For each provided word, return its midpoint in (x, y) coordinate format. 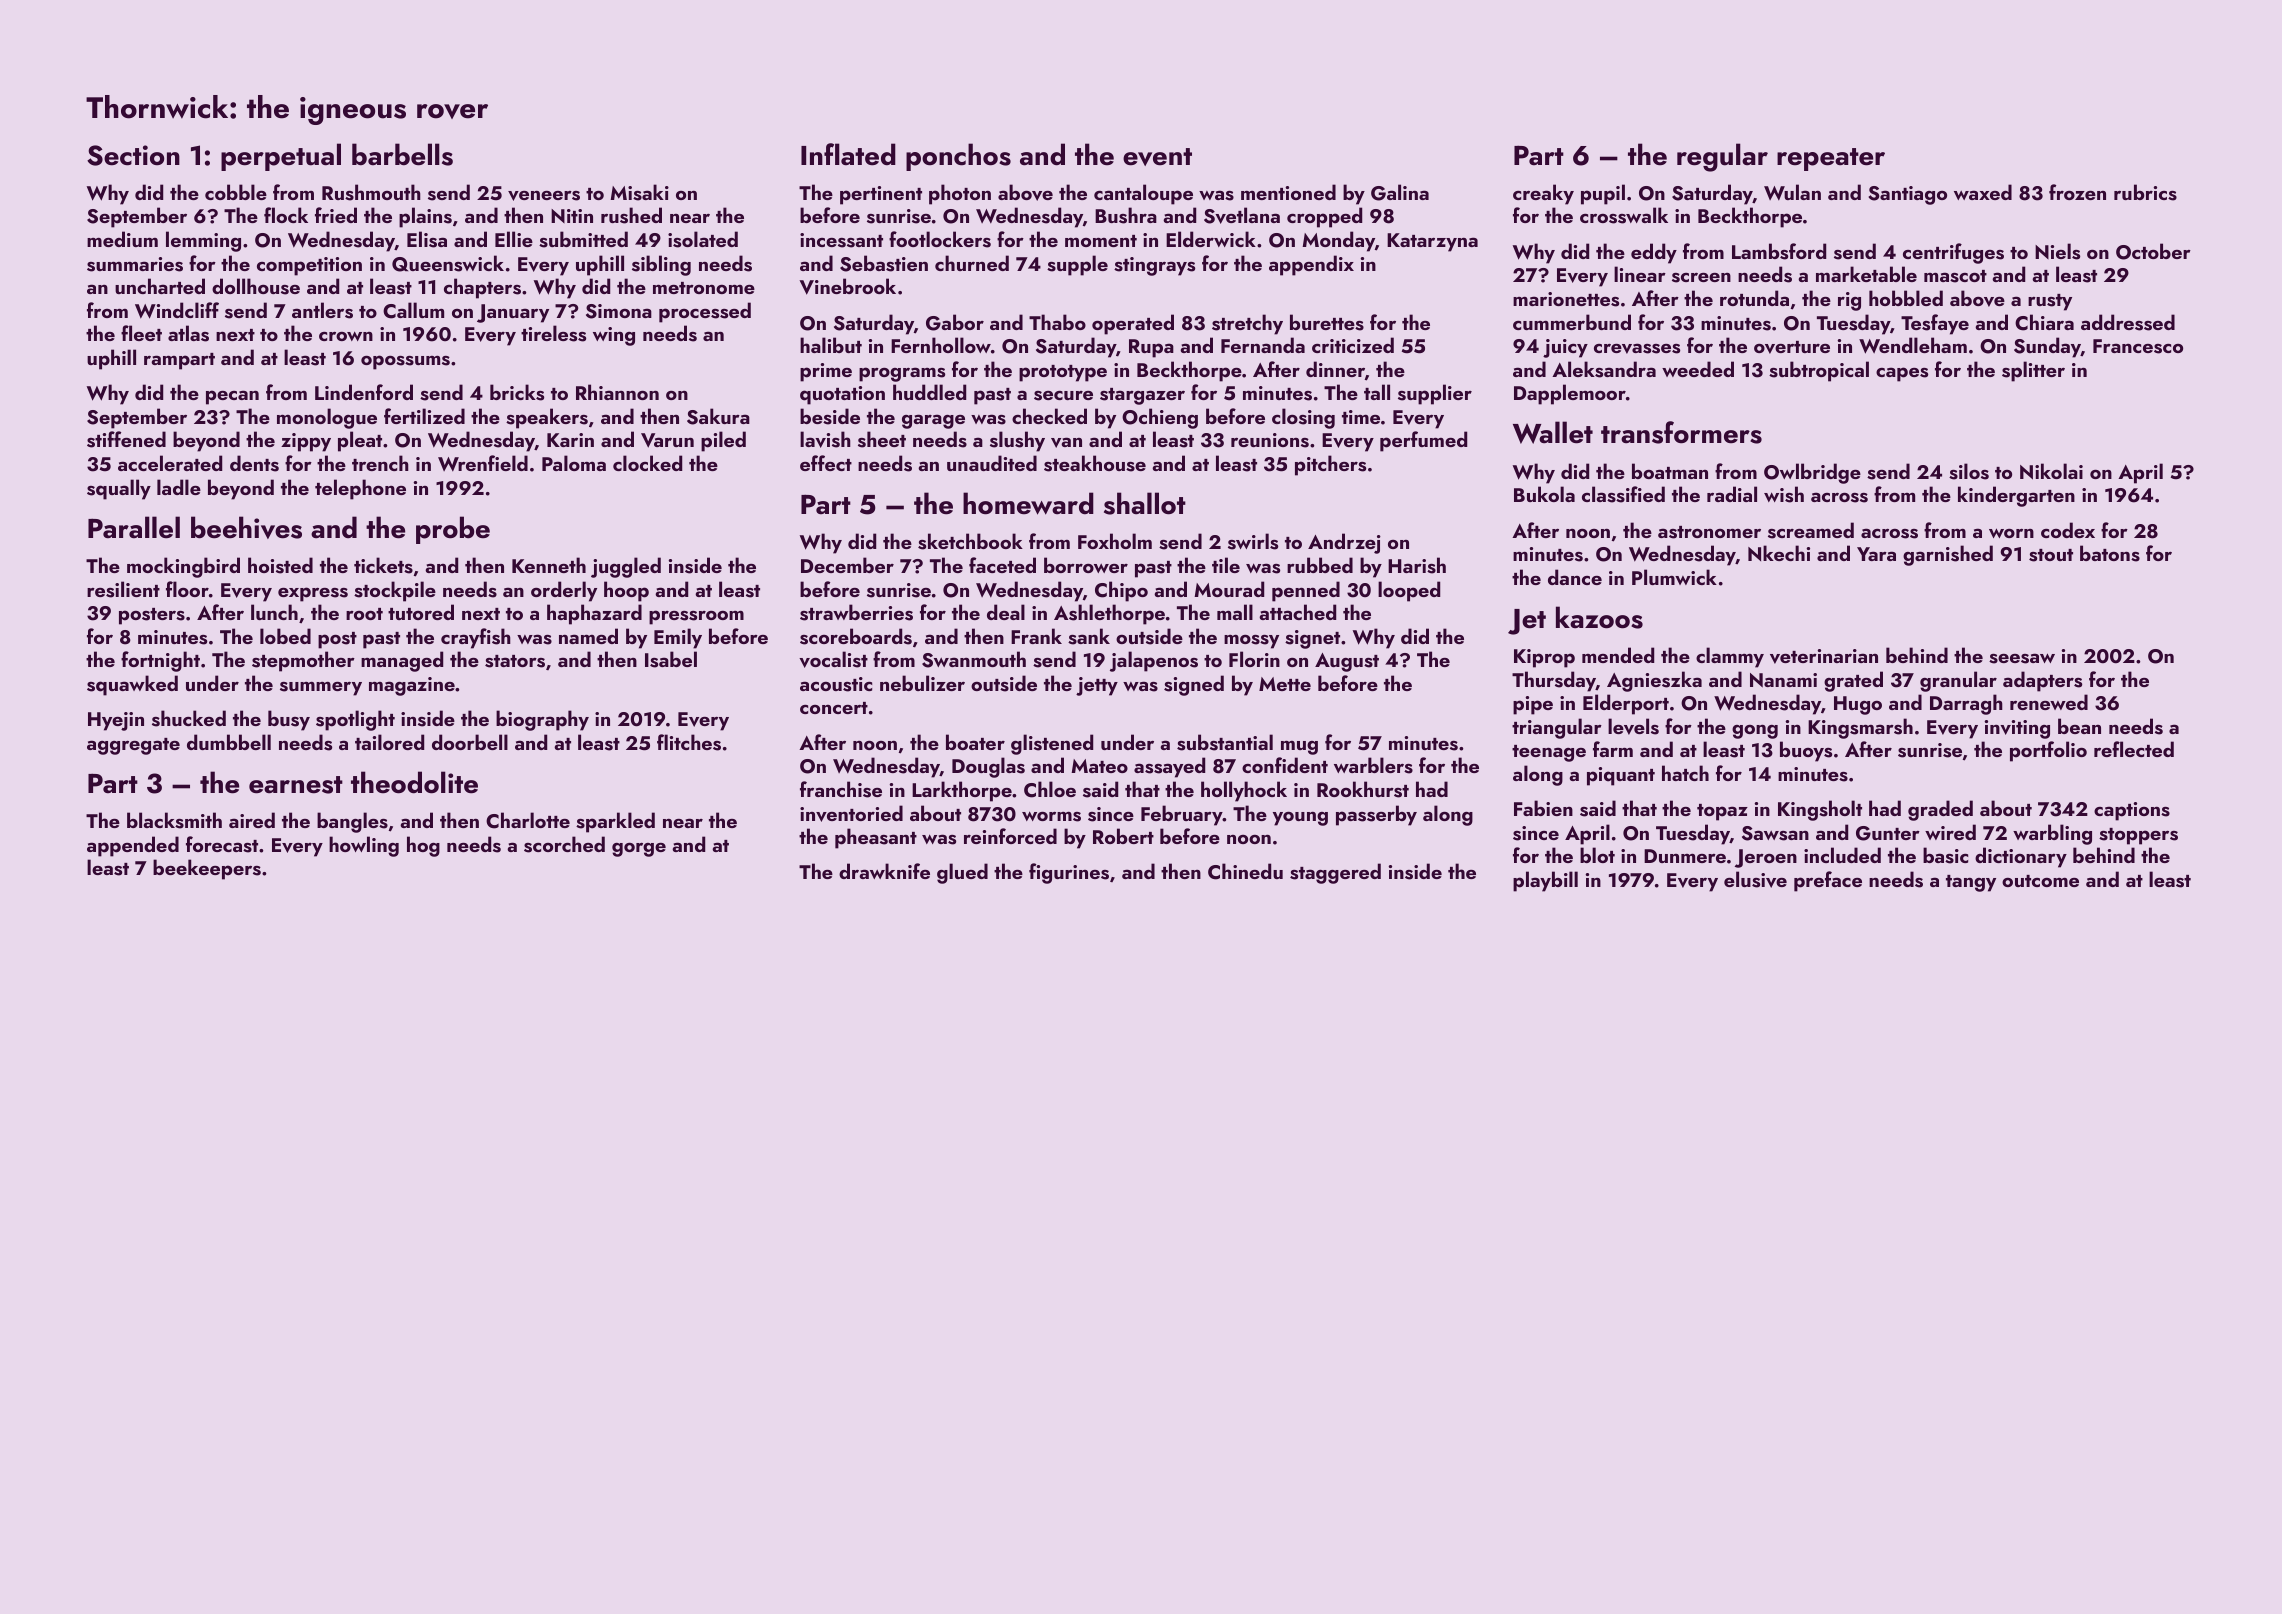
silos (1969, 471)
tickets (383, 565)
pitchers (1330, 465)
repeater (1831, 159)
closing (1303, 418)
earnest (296, 785)
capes (1902, 374)
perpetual (281, 157)
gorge (639, 850)
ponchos (958, 157)
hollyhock (1244, 791)
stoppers (2138, 836)
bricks (517, 392)
